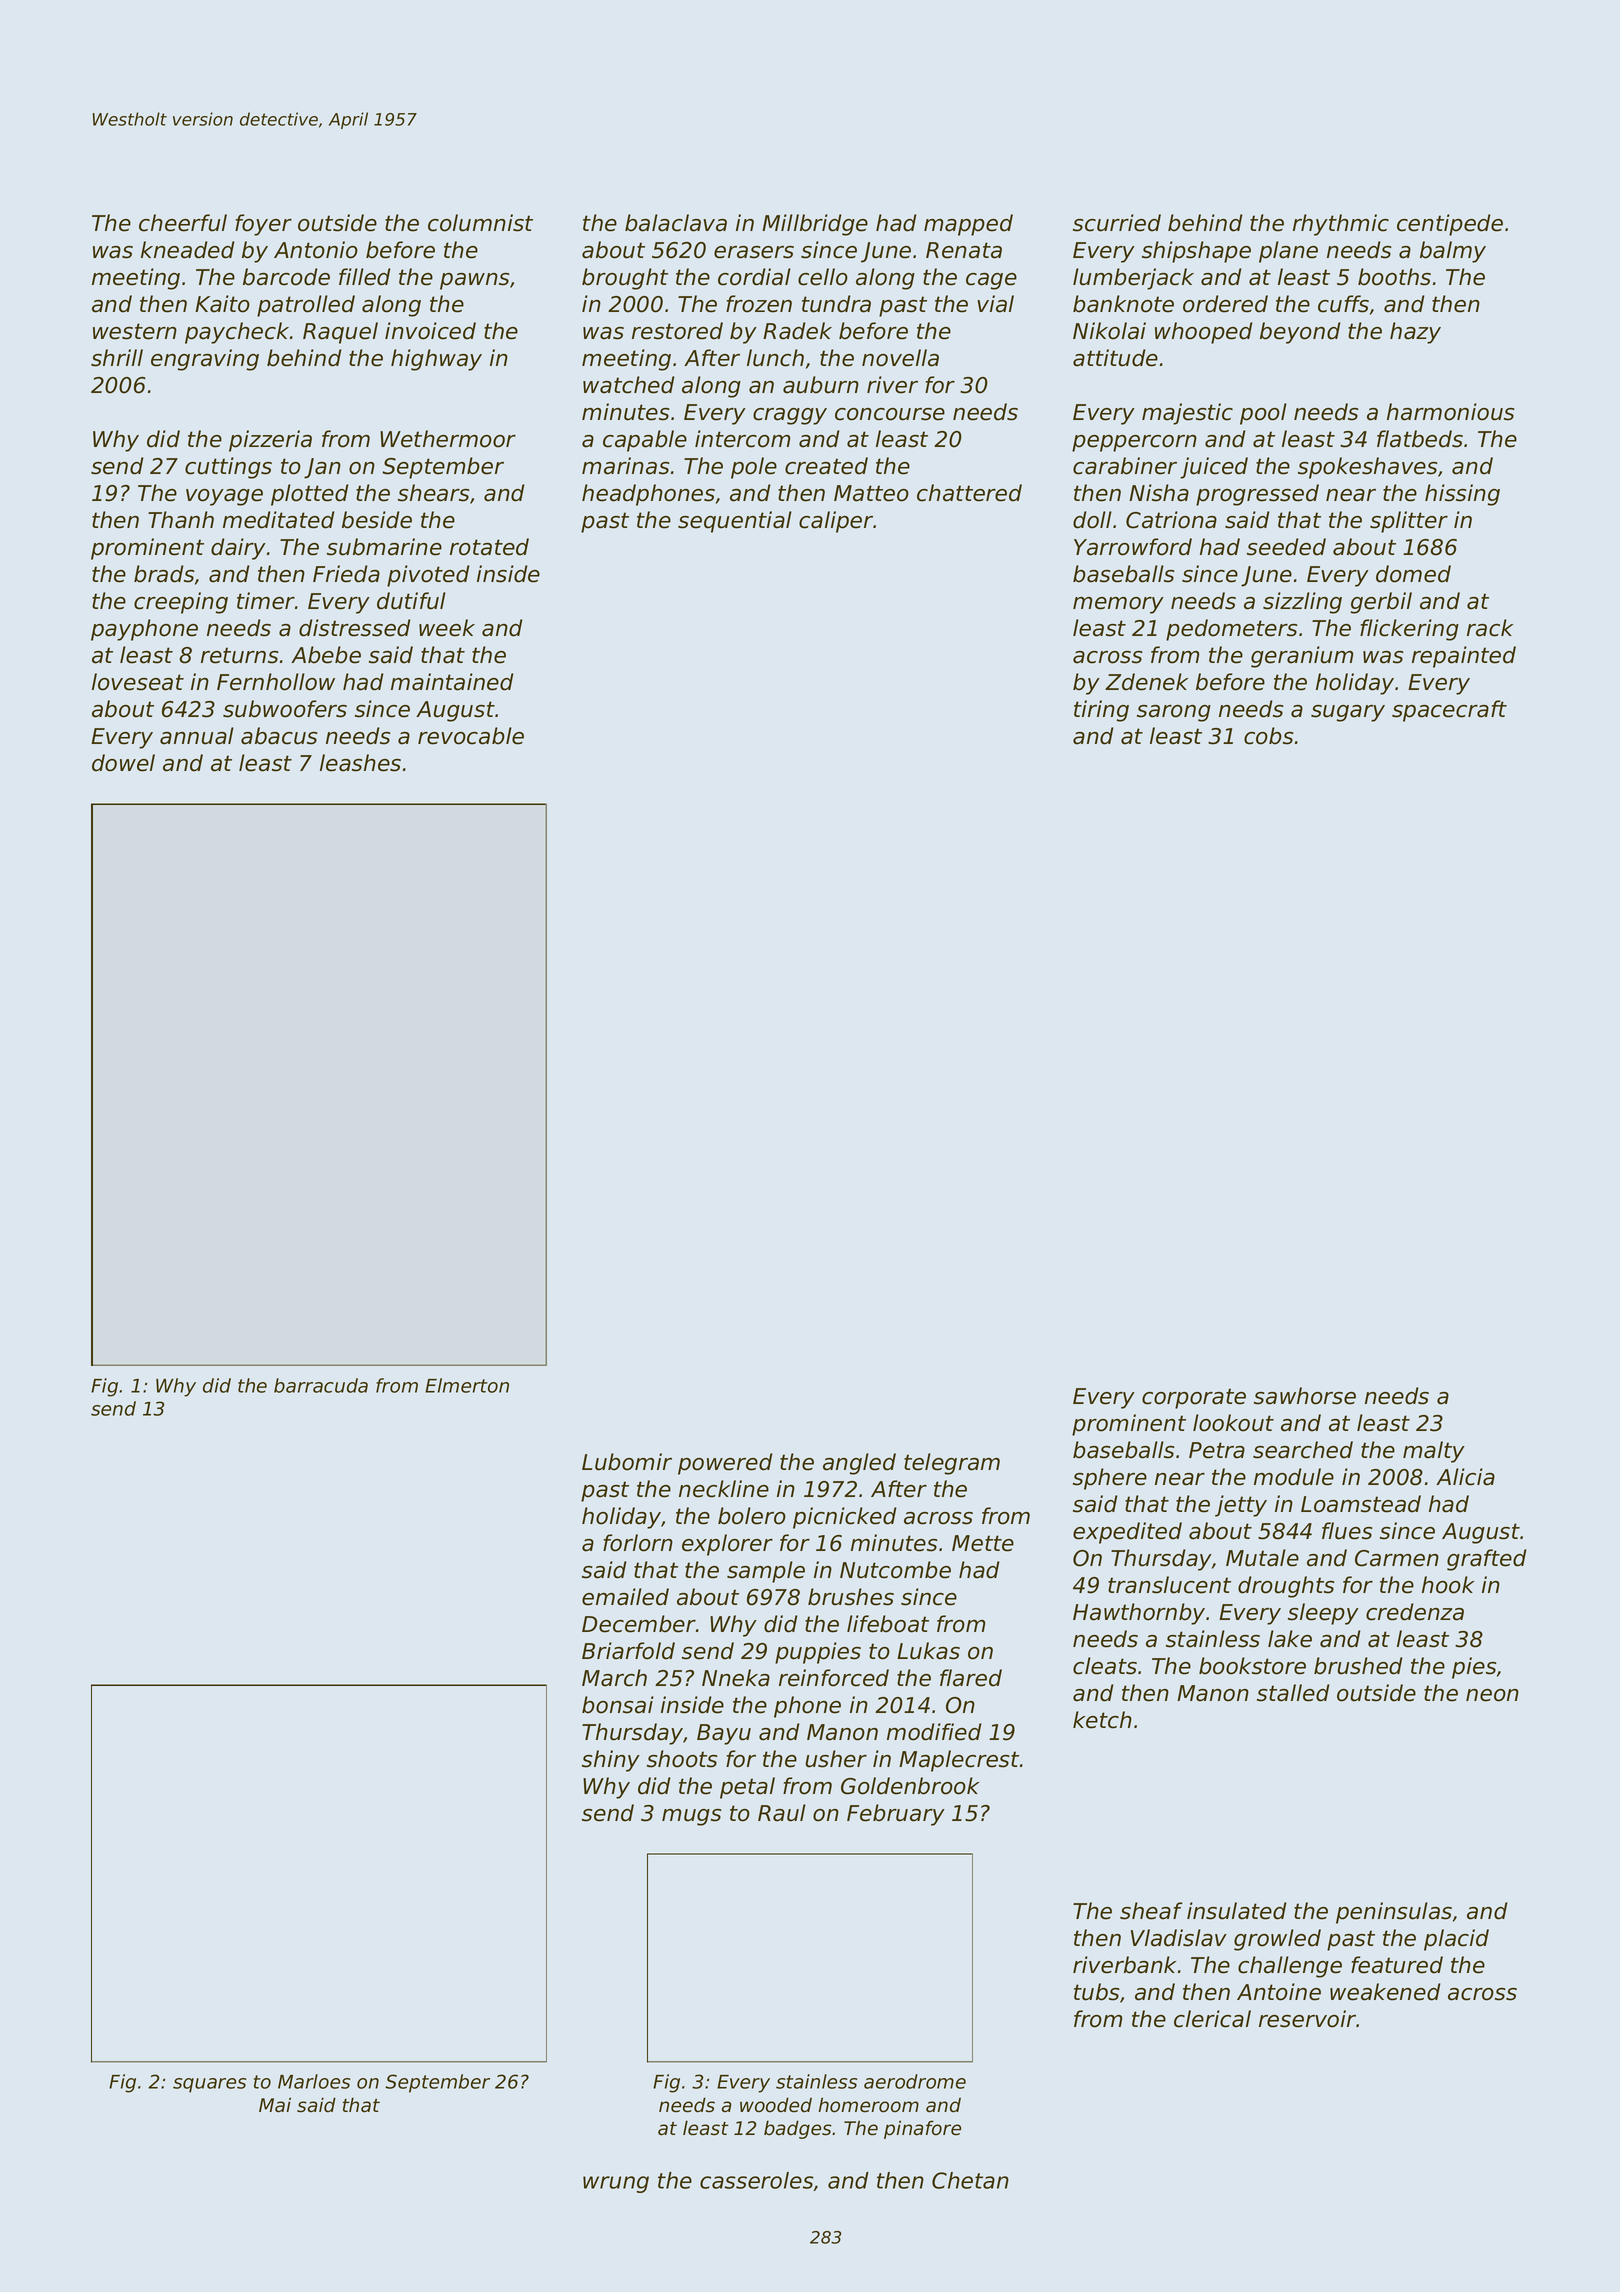 The width and height of the document is (1620, 2292). What do you see at coordinates (845, 1518) in the document?
I see `picnicked` at bounding box center [845, 1518].
